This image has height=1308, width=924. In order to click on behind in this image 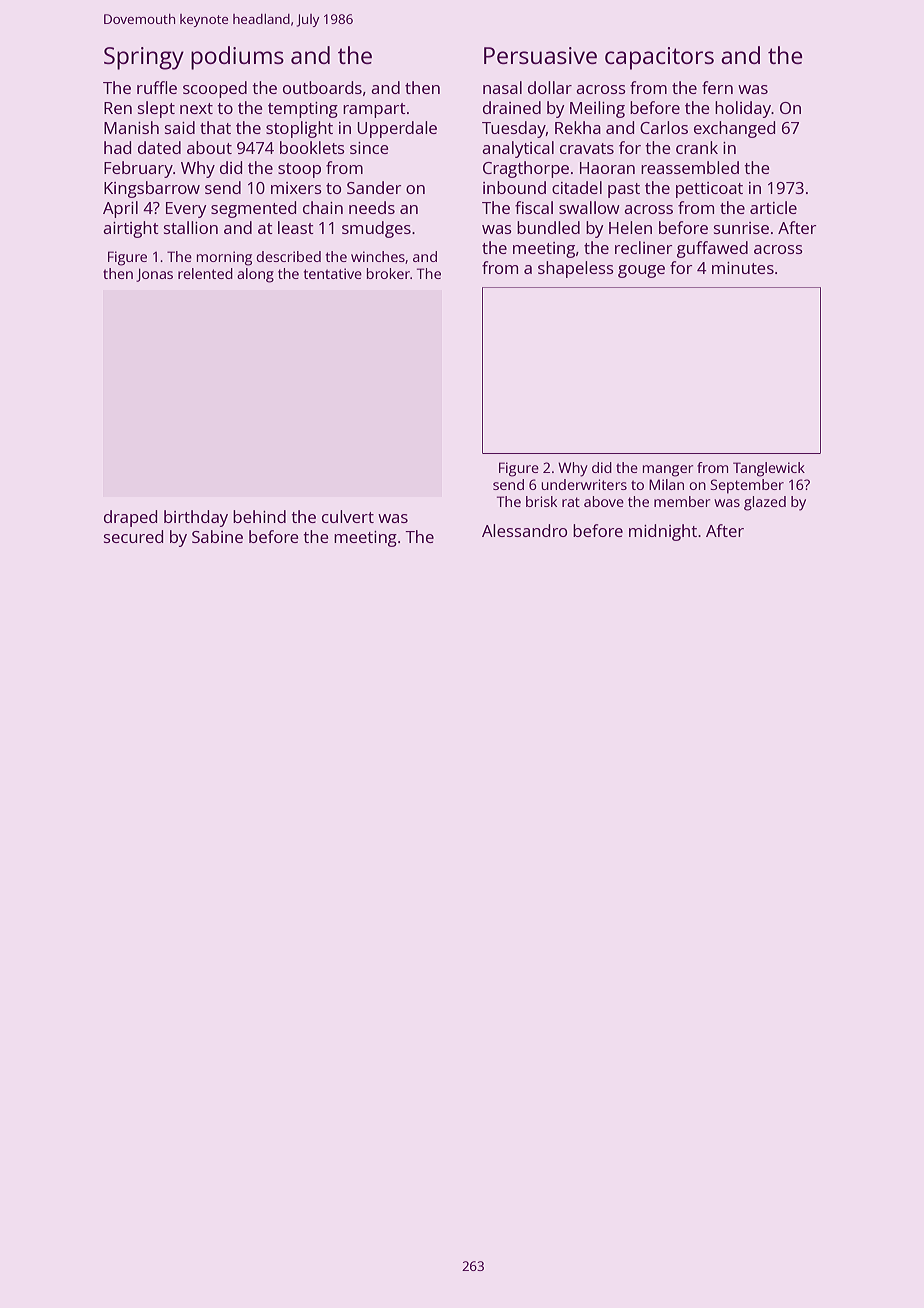, I will do `click(259, 516)`.
